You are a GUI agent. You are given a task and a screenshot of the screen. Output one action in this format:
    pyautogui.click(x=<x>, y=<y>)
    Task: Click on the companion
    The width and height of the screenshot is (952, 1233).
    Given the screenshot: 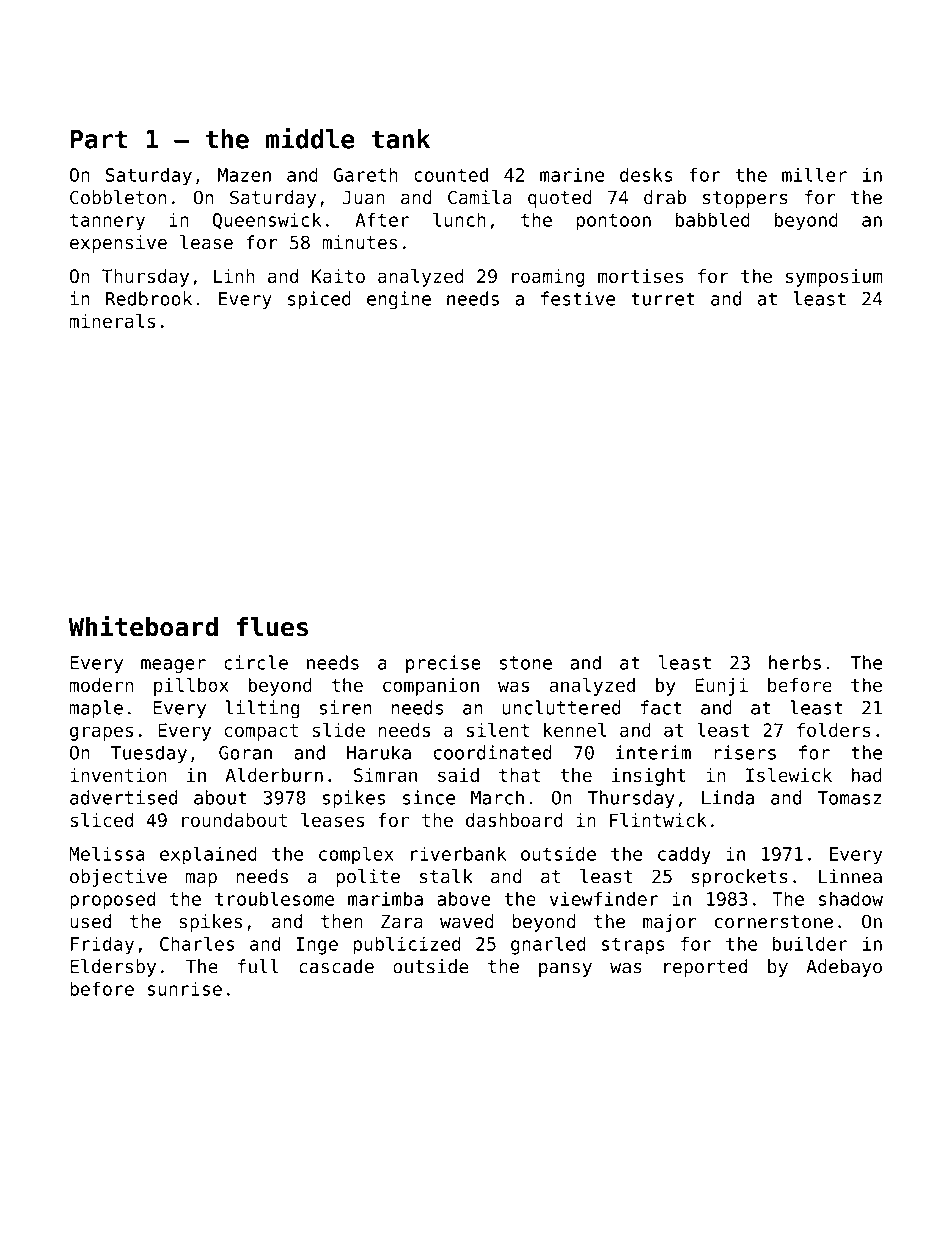 What is the action you would take?
    pyautogui.click(x=431, y=687)
